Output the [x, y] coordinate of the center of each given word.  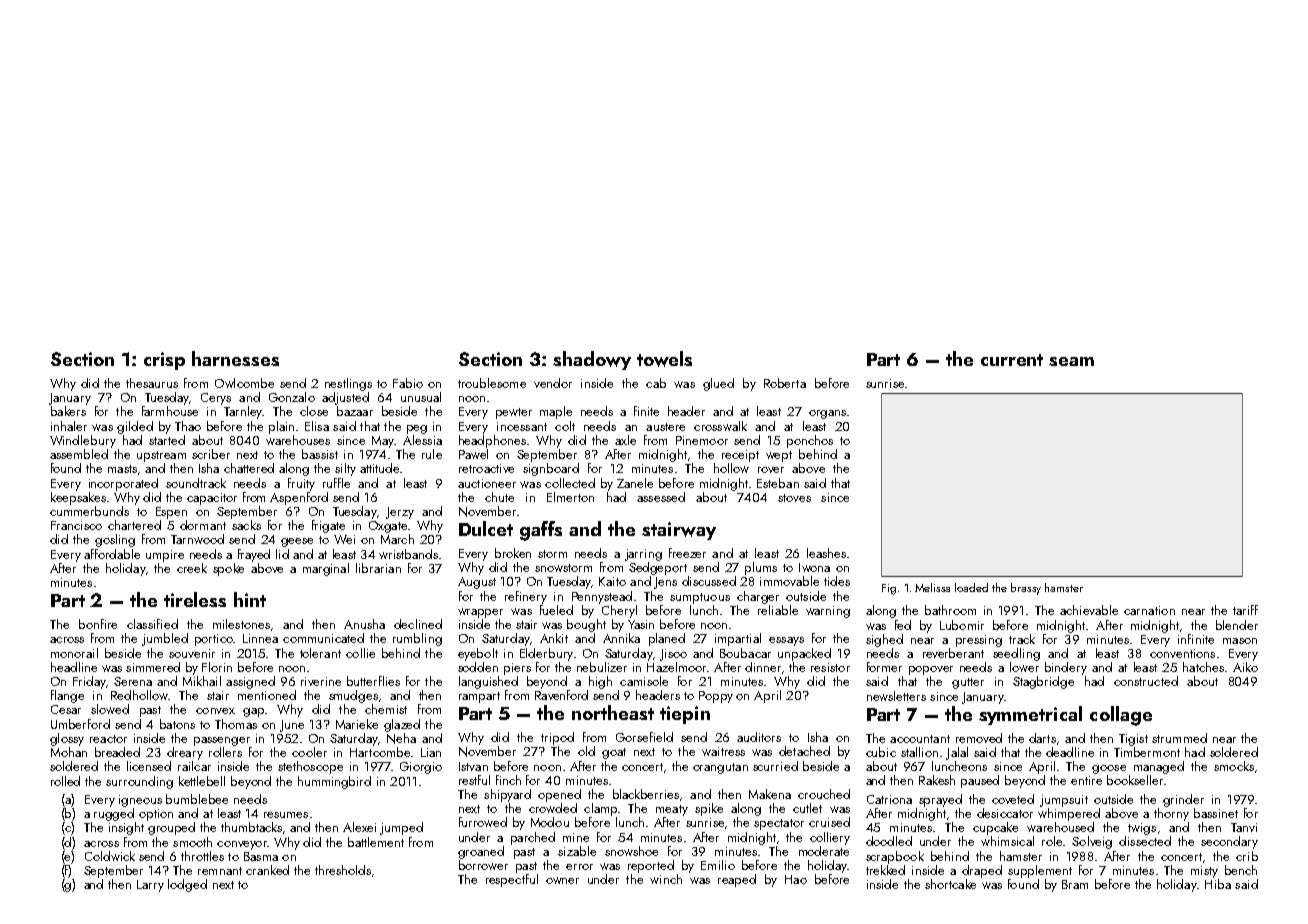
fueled [556, 610]
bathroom [950, 610]
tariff [1245, 610]
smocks [1234, 766]
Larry [150, 886]
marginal [326, 569]
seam [1071, 361]
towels [664, 359]
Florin [217, 667]
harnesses [235, 358]
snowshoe [631, 851]
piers [517, 669]
